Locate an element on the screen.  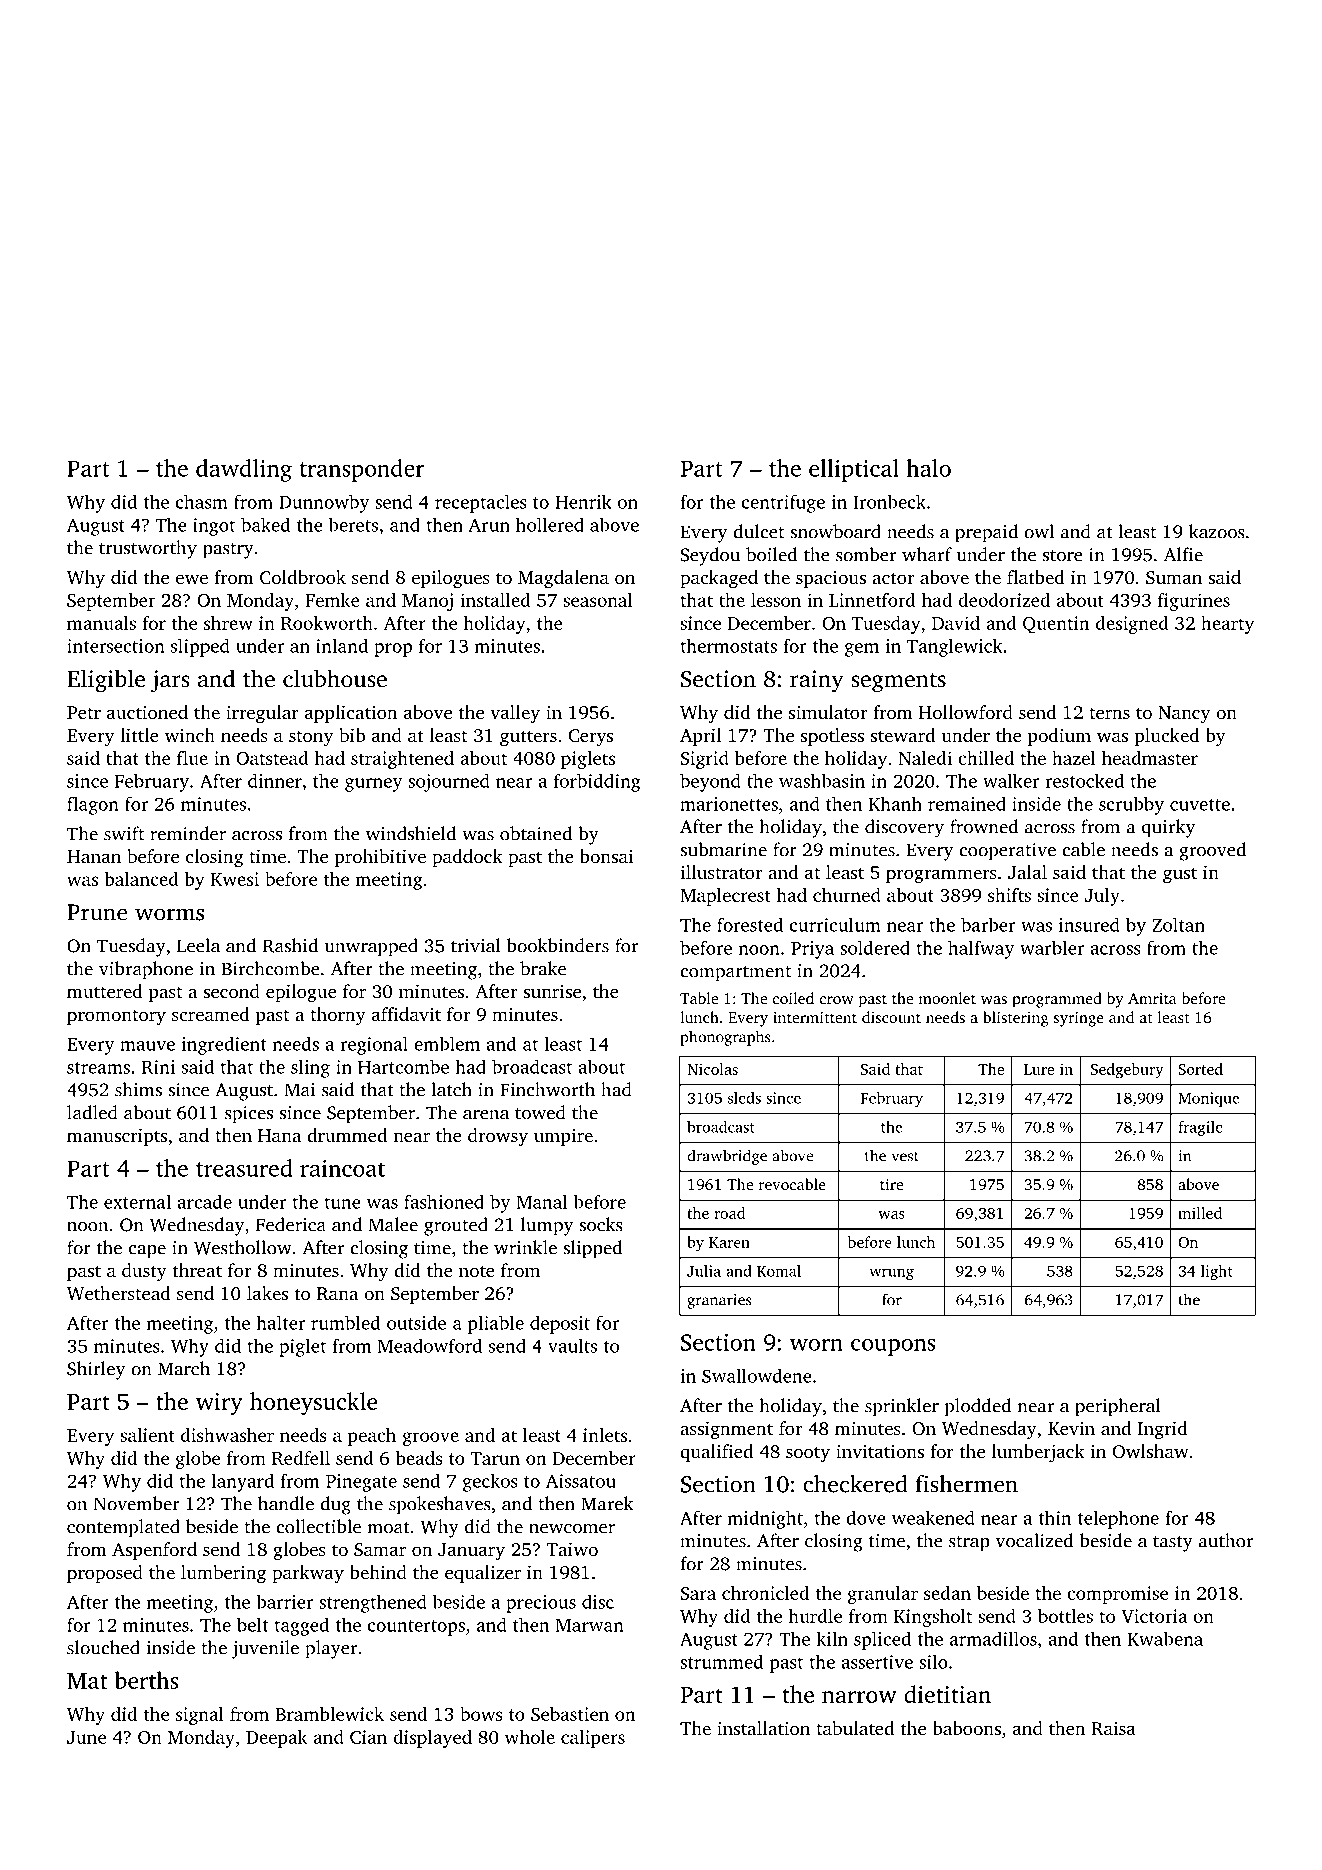
Marwan is located at coordinates (590, 1625).
